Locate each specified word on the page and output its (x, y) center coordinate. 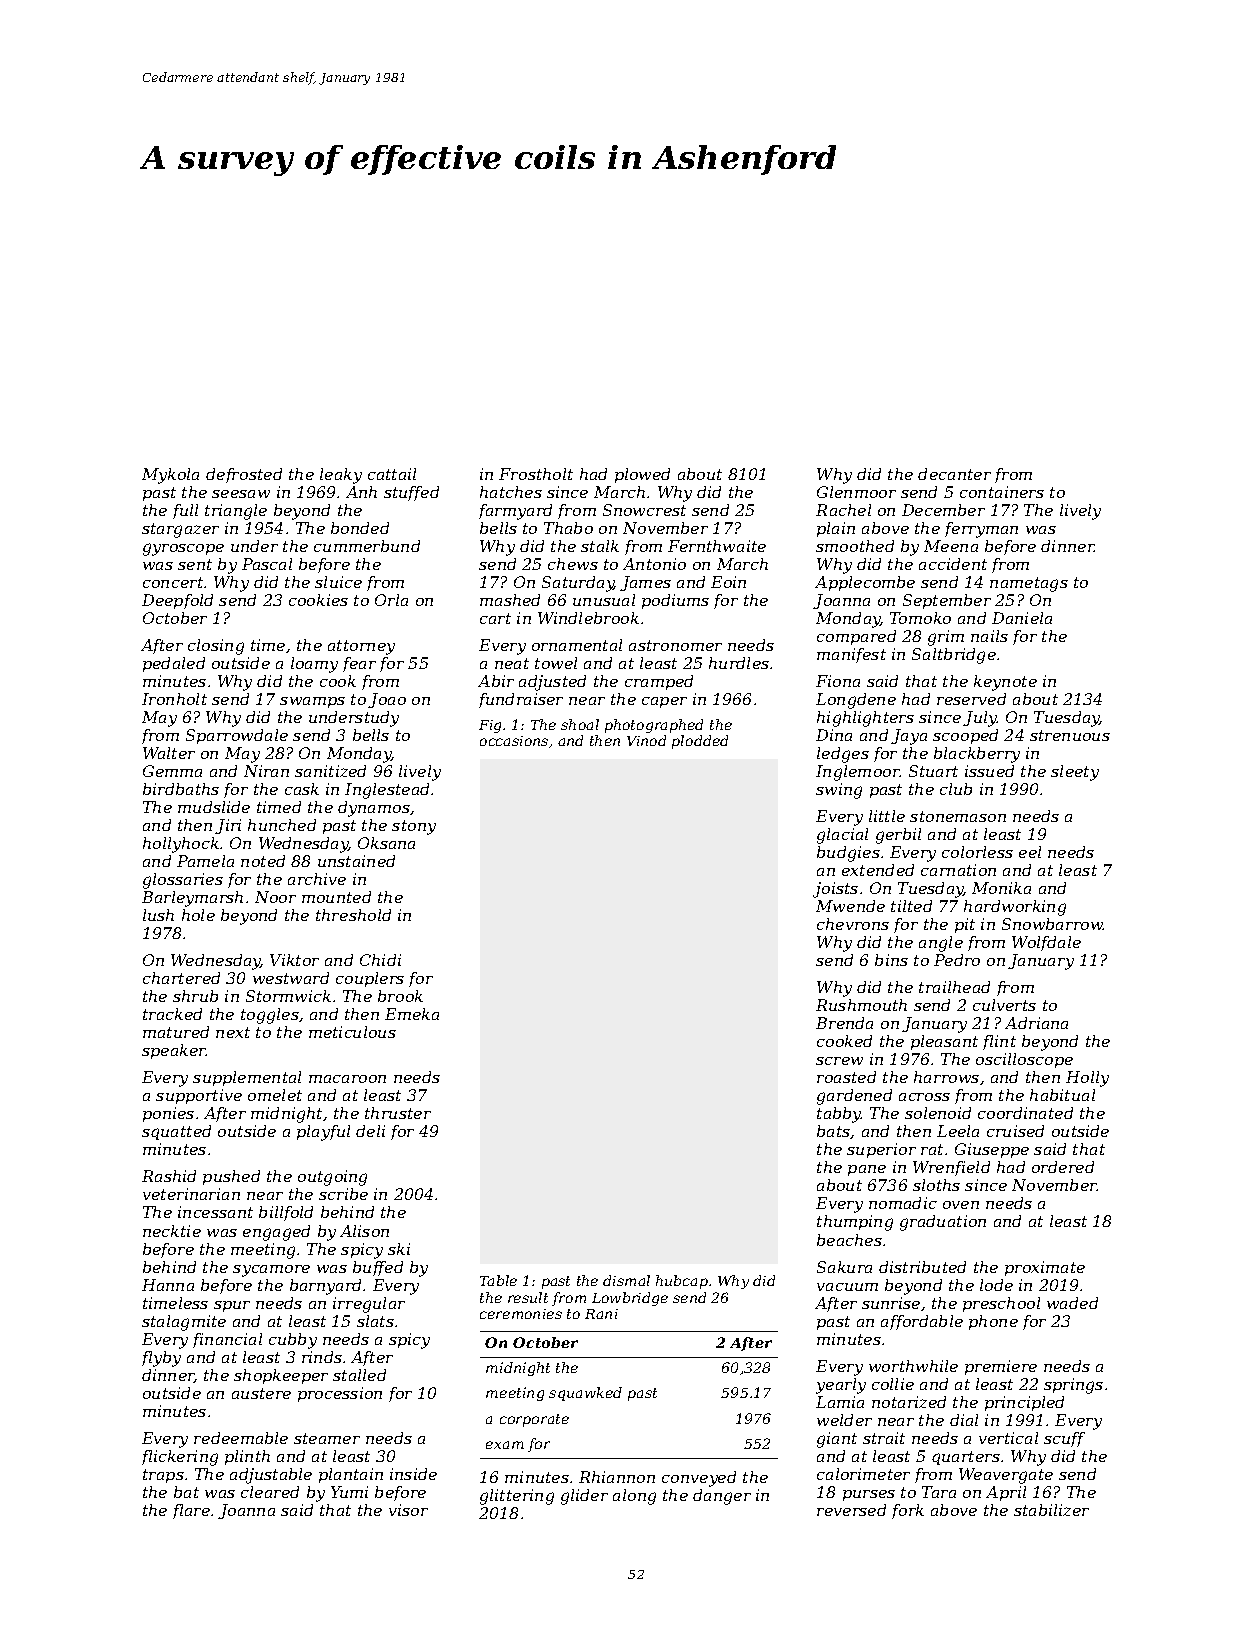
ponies (168, 1114)
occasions (514, 741)
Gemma (172, 771)
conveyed (699, 1479)
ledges (843, 755)
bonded (360, 528)
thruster (398, 1113)
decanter (954, 474)
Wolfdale (1046, 943)
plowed (642, 475)
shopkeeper (281, 1376)
